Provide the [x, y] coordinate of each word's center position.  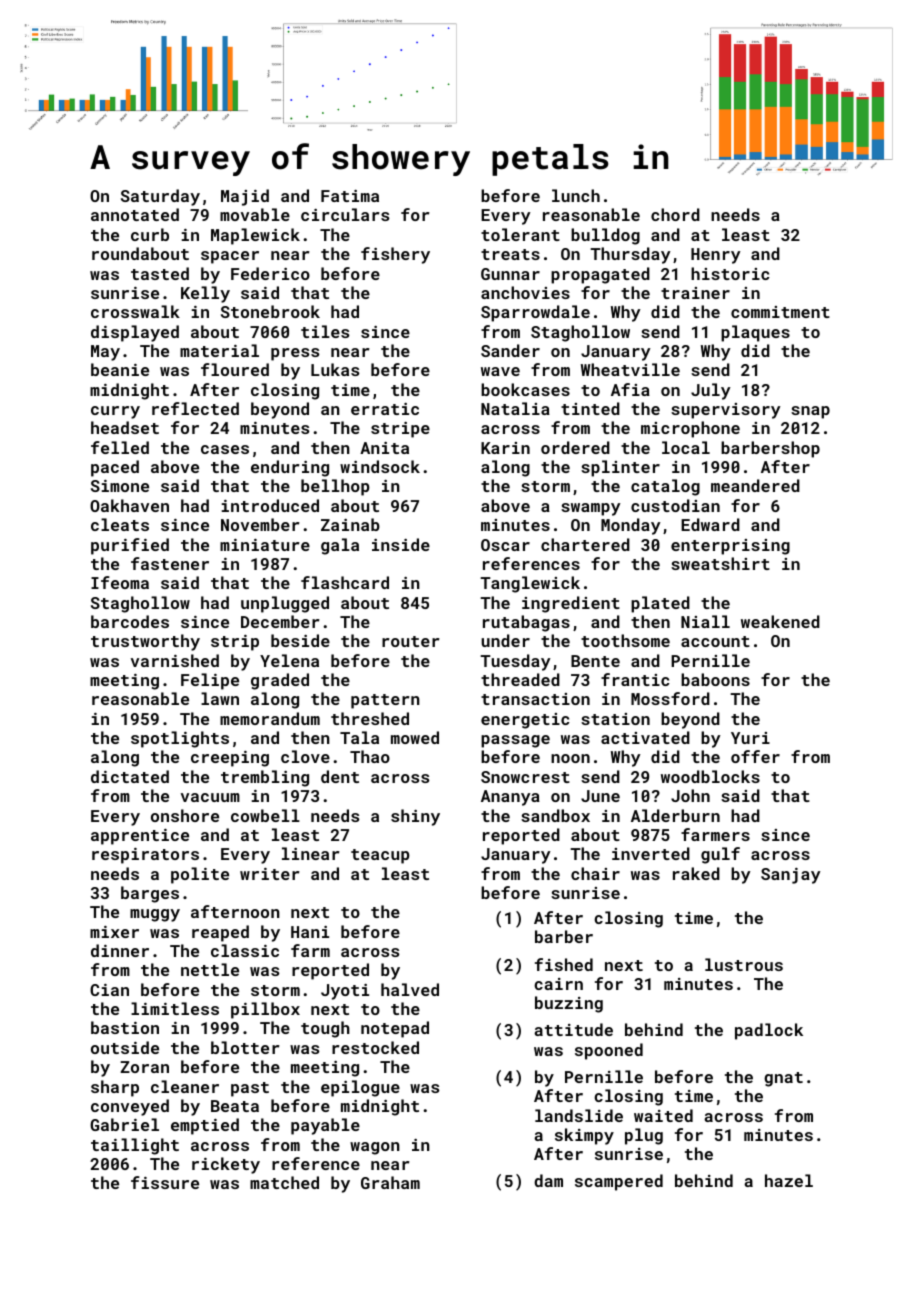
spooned [609, 1051]
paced [115, 468]
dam [548, 1180]
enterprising [730, 547]
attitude [573, 1029]
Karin [505, 448]
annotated [135, 214]
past [250, 1089]
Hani [310, 932]
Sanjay [791, 876]
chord [675, 214]
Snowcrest [525, 777]
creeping [230, 759]
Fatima [350, 196]
